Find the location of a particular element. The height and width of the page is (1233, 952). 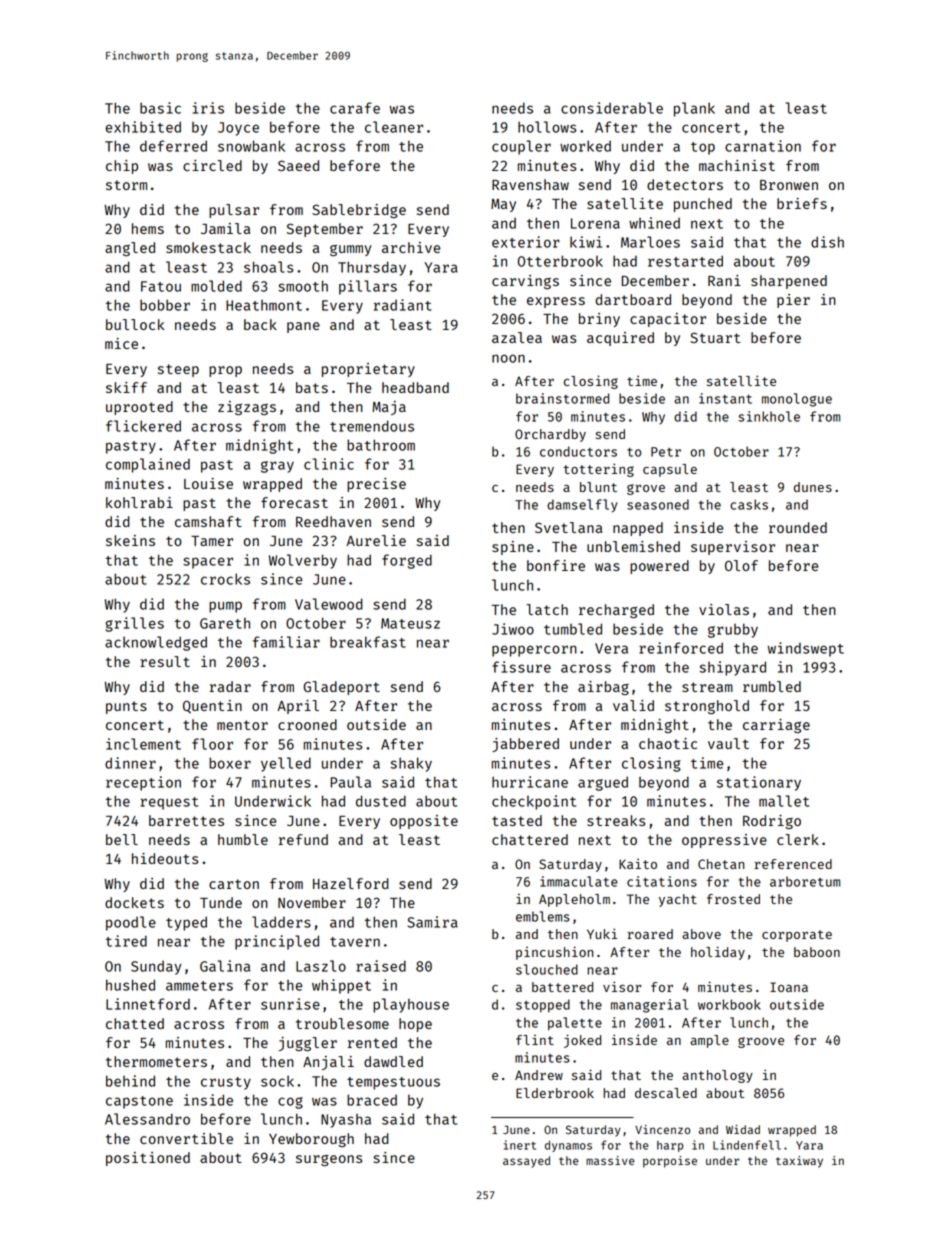

dish is located at coordinates (827, 242).
